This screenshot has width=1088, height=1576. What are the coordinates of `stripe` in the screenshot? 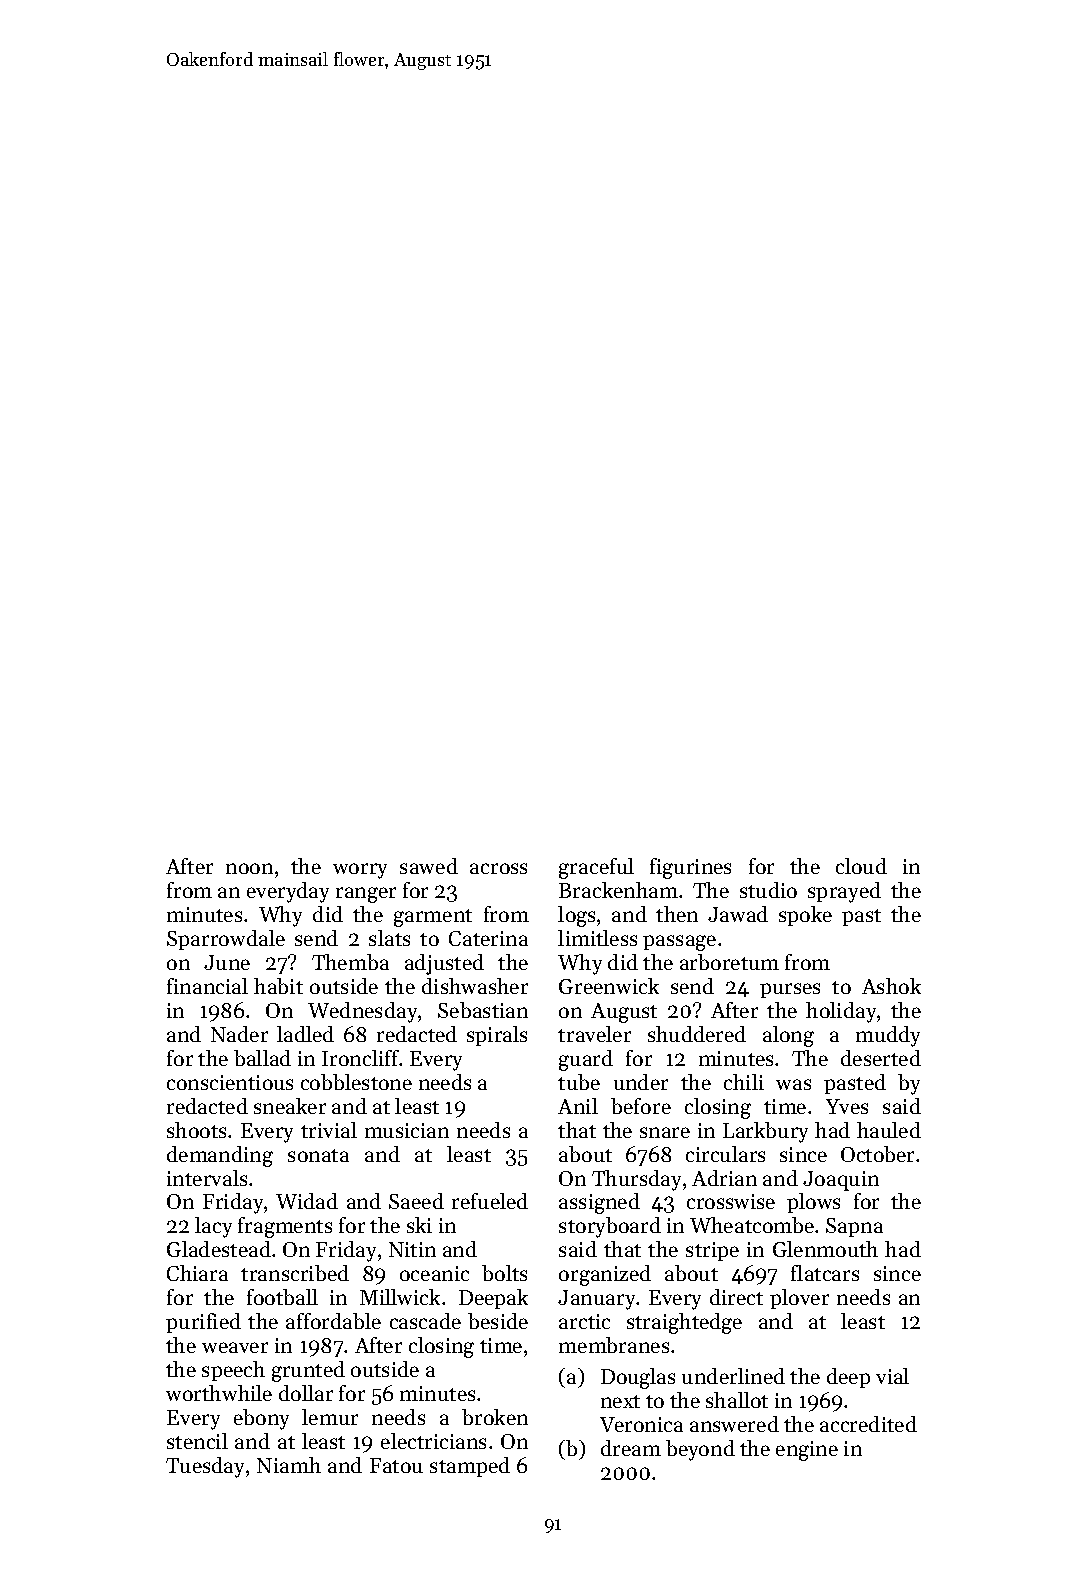 It's located at (712, 1251).
